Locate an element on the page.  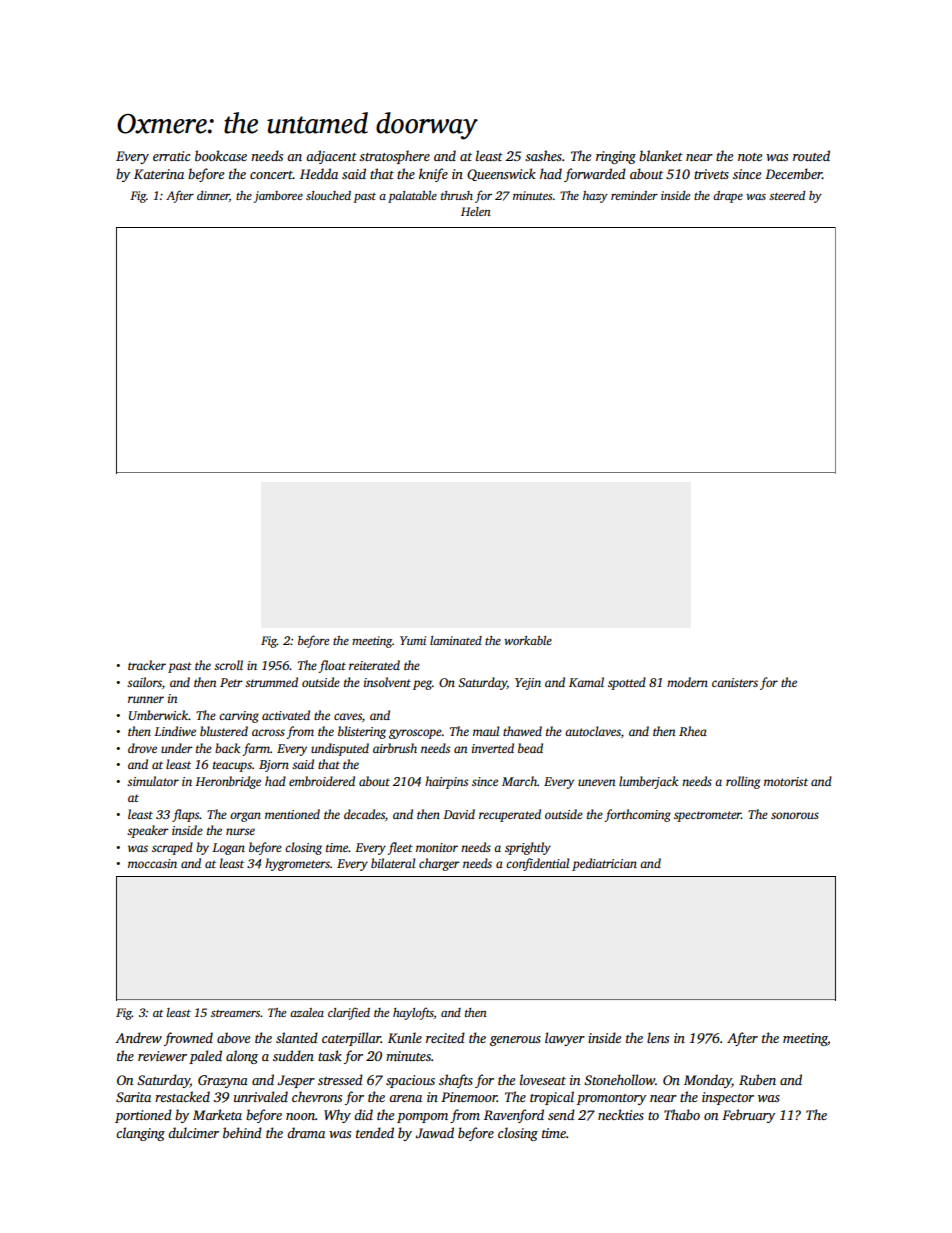
steered is located at coordinates (787, 195).
